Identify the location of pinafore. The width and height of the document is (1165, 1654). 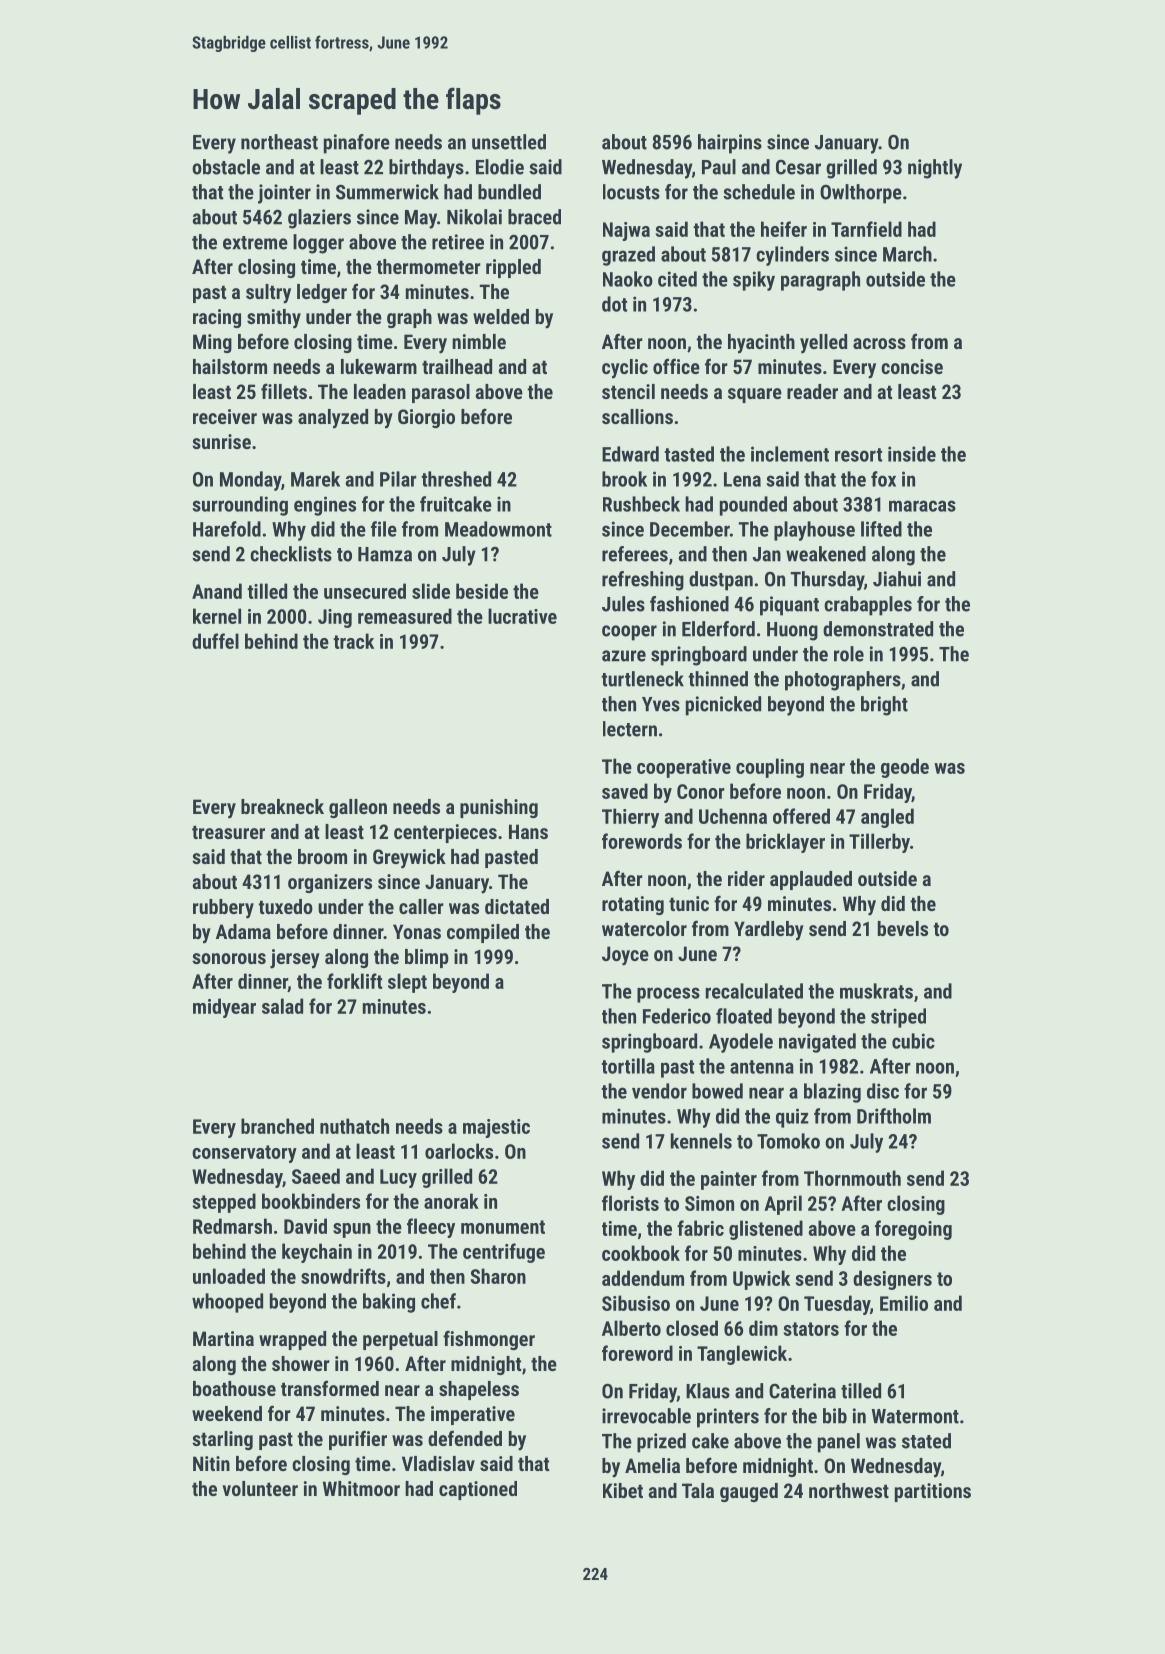
(357, 144).
